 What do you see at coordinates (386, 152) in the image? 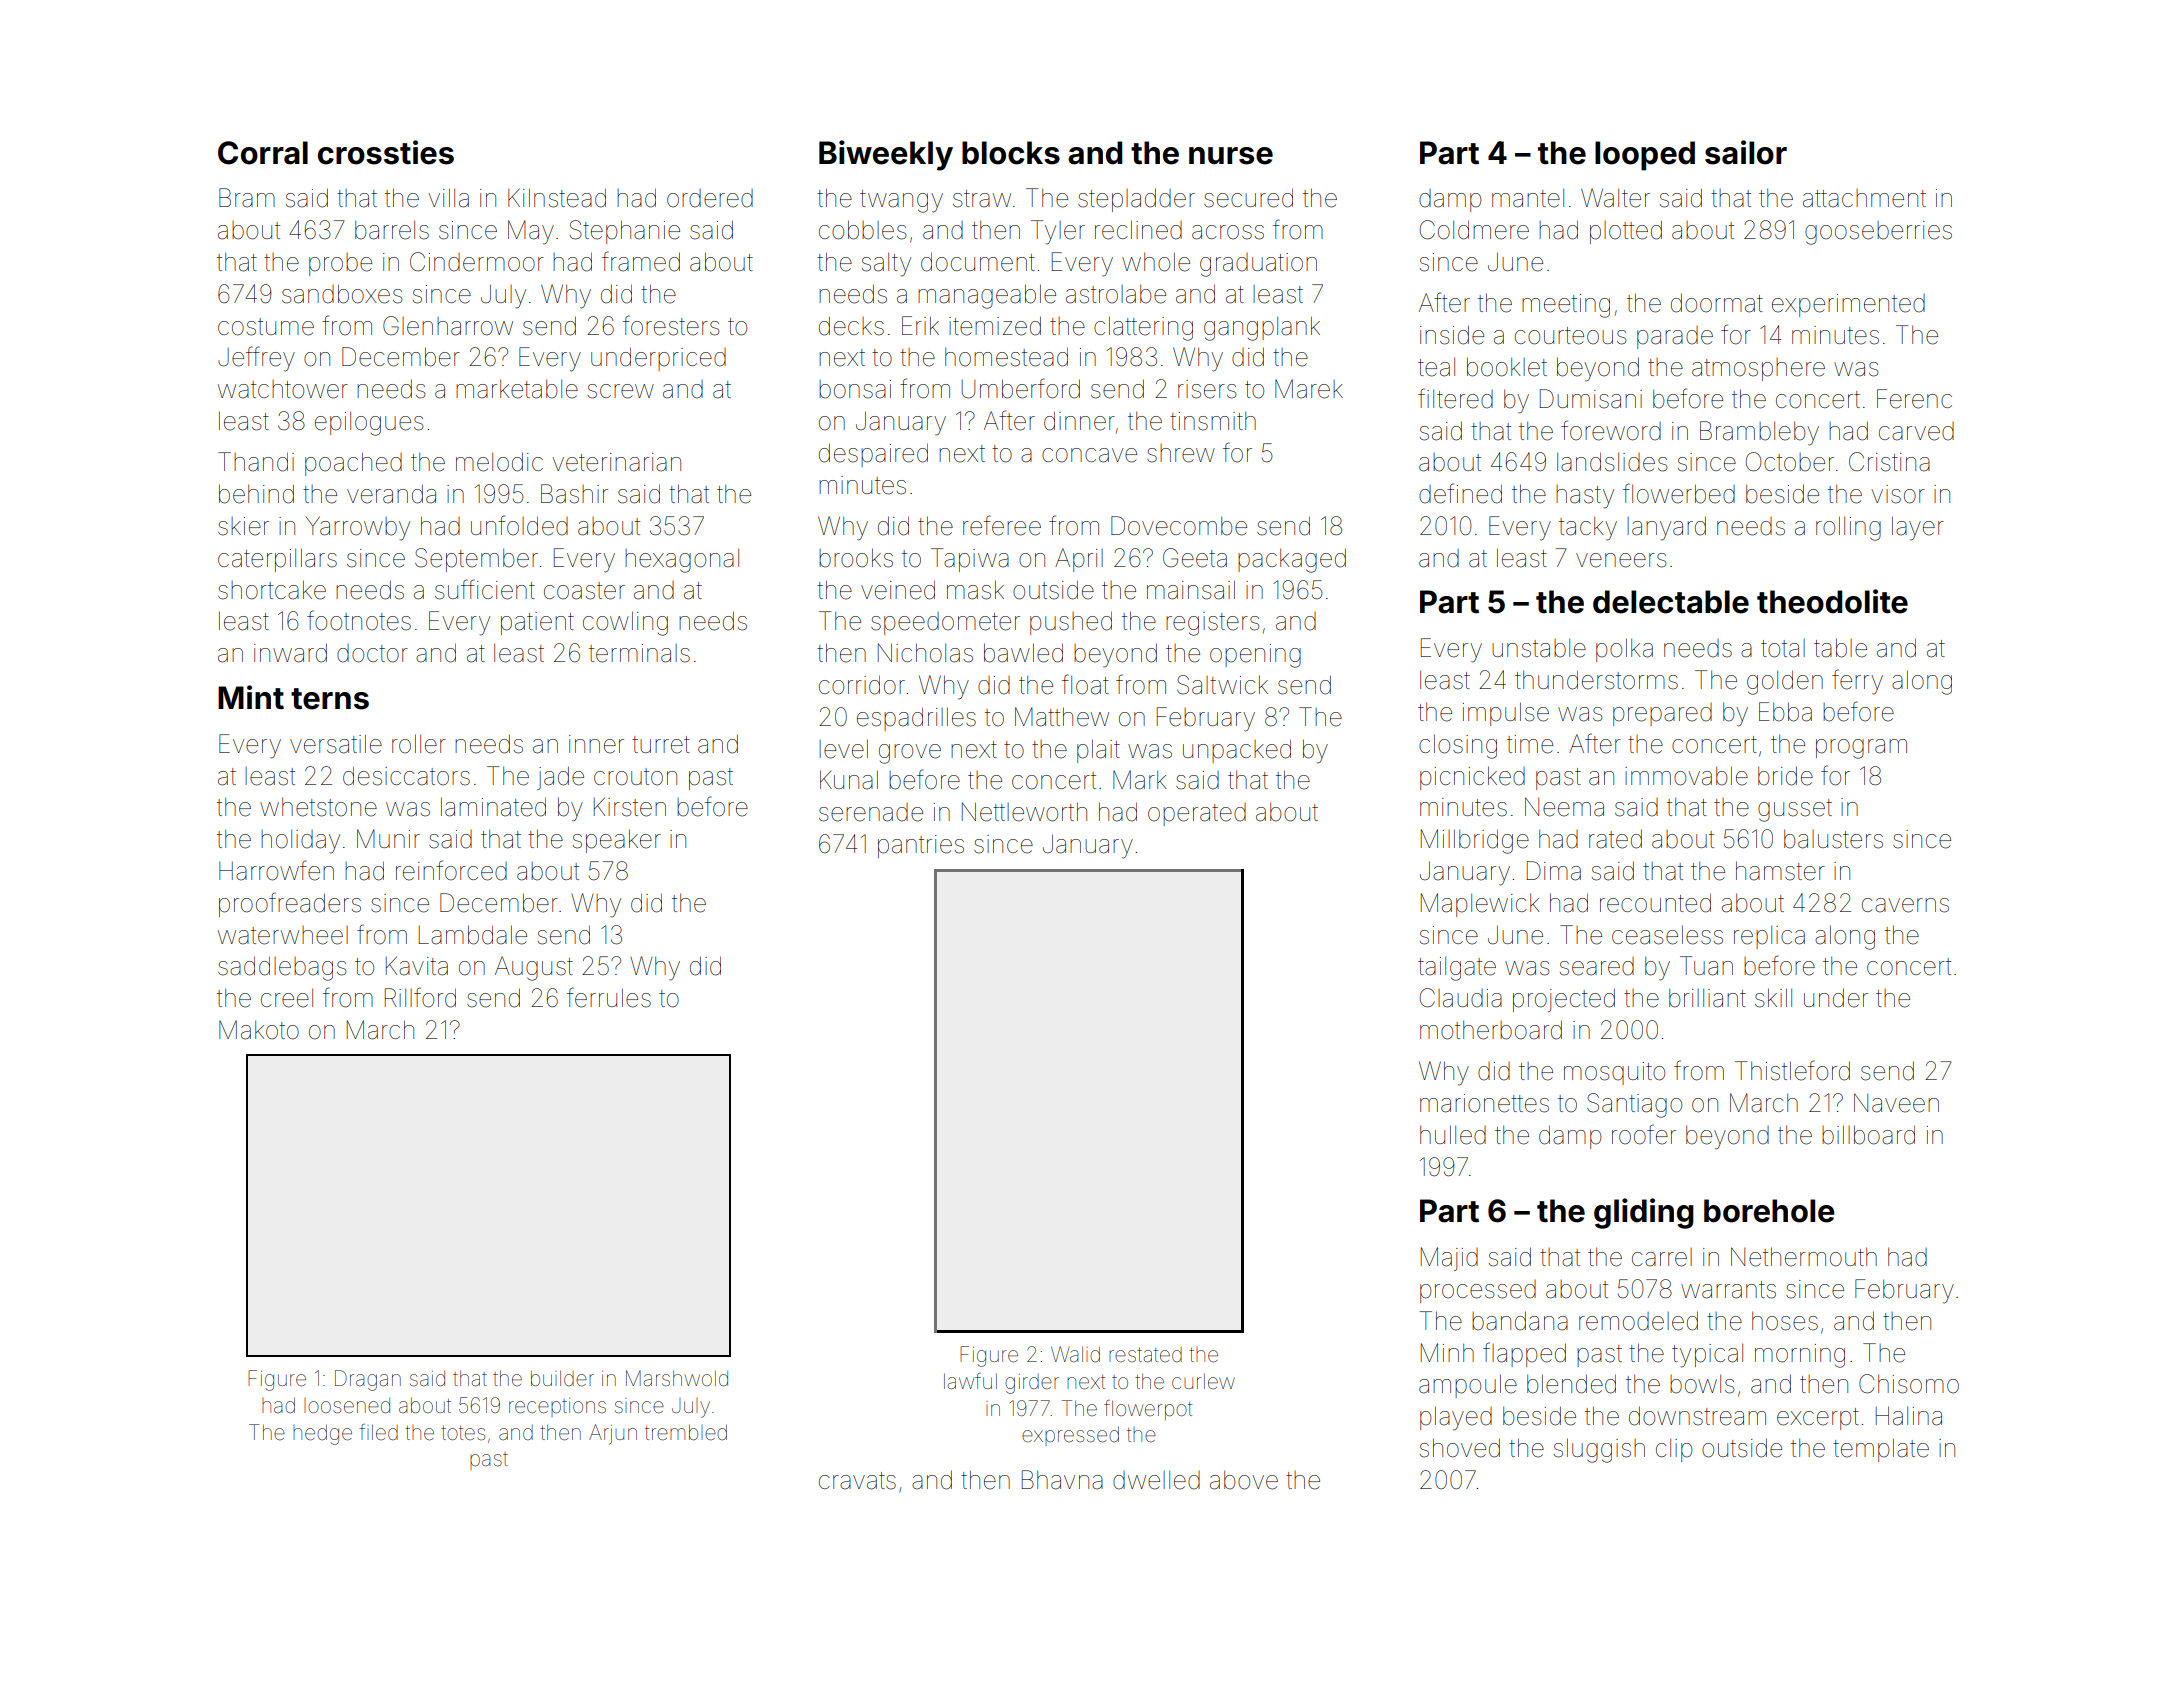
I see `crossties` at bounding box center [386, 152].
